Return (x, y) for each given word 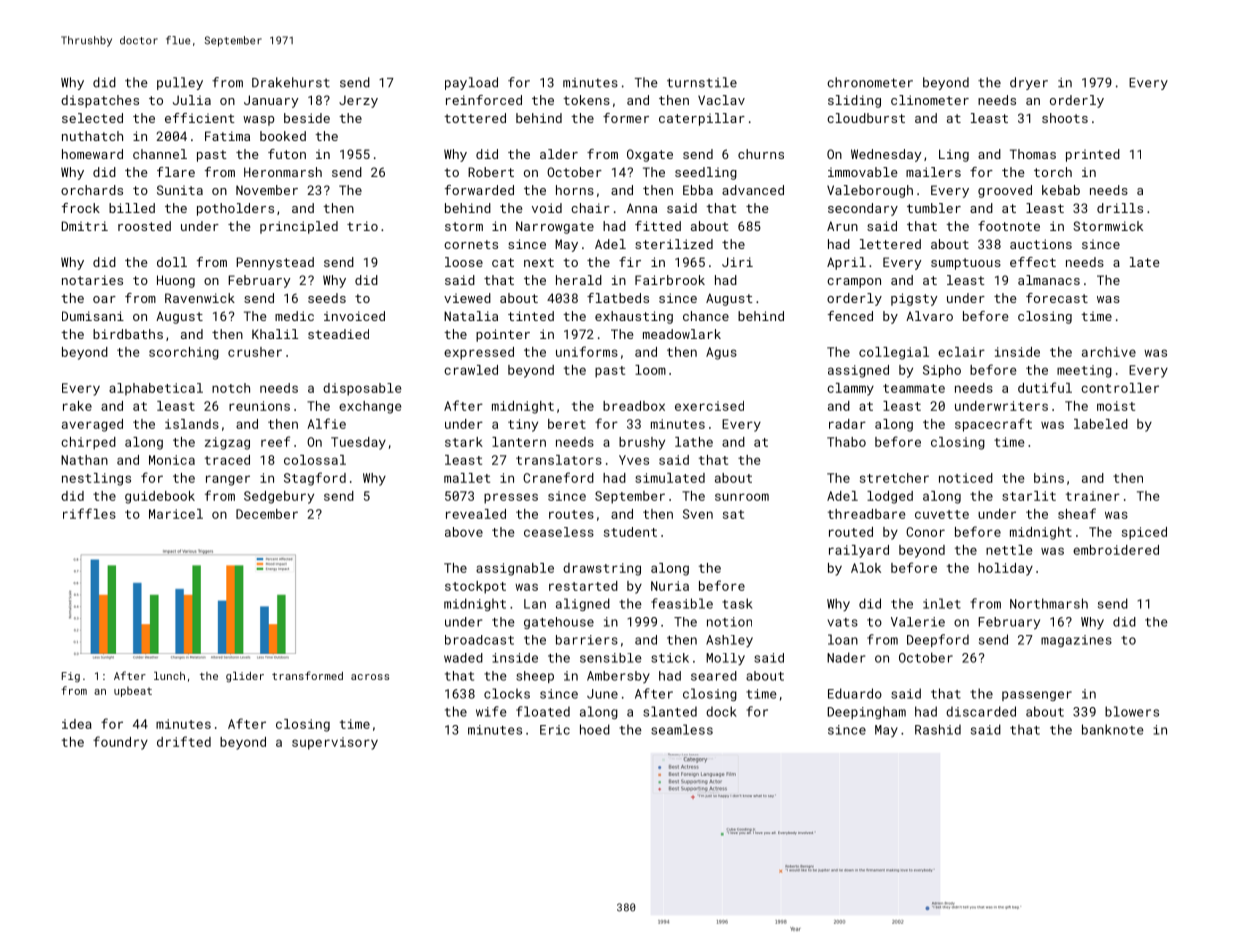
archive (1109, 352)
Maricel (176, 514)
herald (579, 280)
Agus (721, 353)
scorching (184, 353)
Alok (866, 568)
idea (77, 724)
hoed (595, 729)
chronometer (870, 82)
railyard (859, 551)
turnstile (702, 82)
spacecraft (993, 425)
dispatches (100, 101)
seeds (327, 298)
